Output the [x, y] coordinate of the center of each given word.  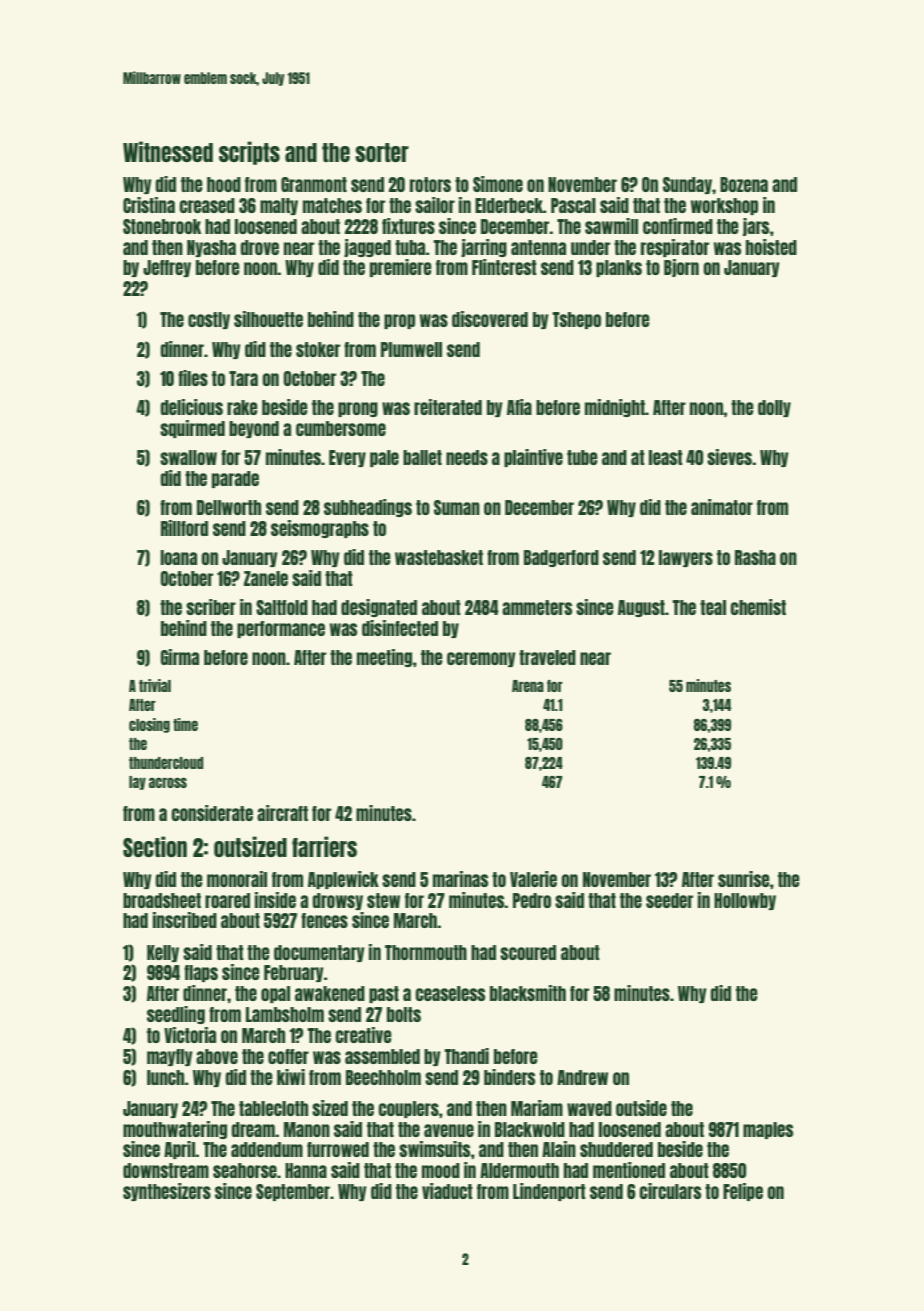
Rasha [755, 557]
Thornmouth [426, 952]
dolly [774, 408]
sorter [382, 152]
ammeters [537, 607]
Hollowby [745, 901]
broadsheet [162, 900]
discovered [490, 319]
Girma [180, 657]
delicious [191, 407]
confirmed [678, 226]
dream [253, 1129]
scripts [249, 153]
